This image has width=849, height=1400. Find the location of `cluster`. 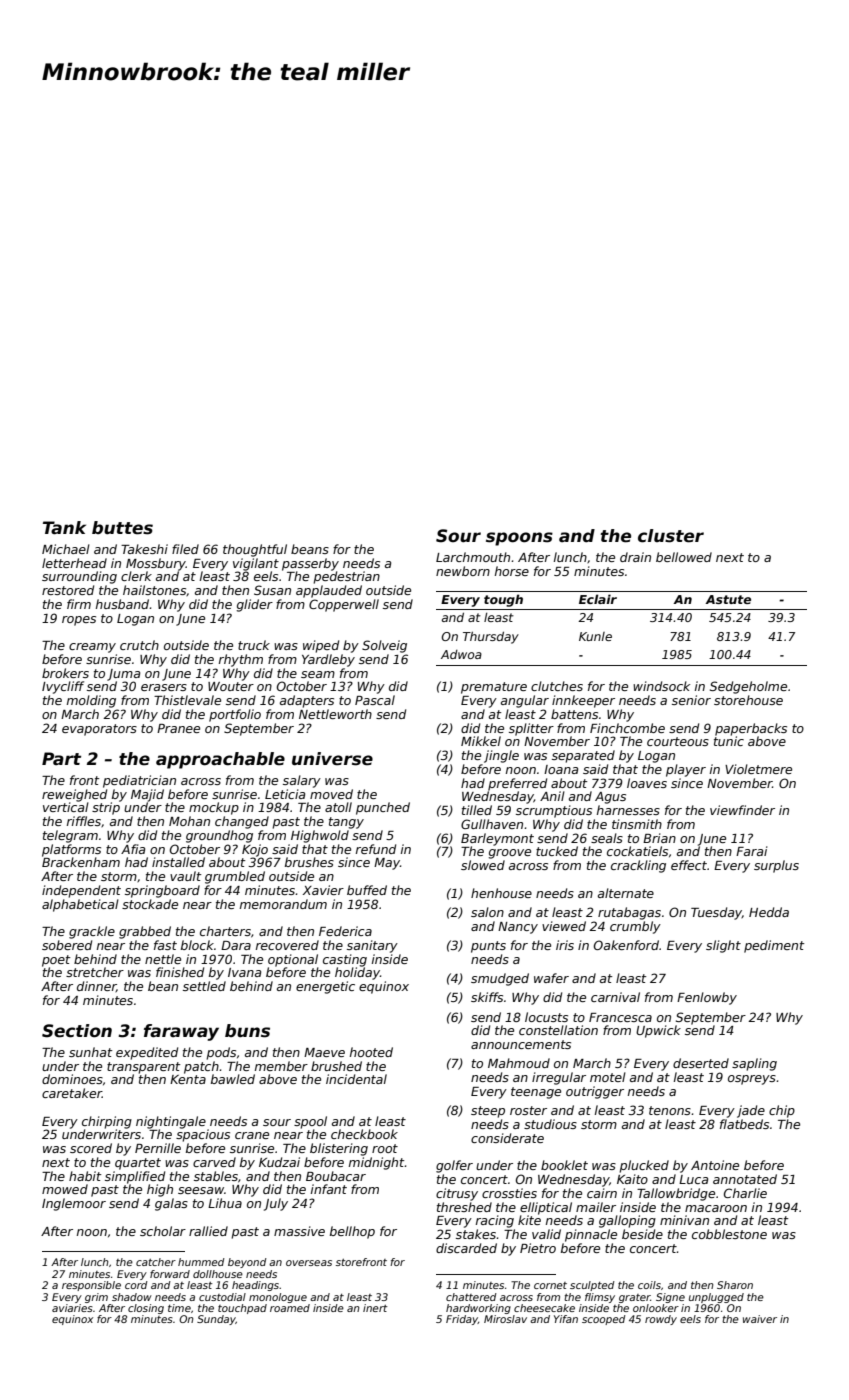

cluster is located at coordinates (671, 536).
